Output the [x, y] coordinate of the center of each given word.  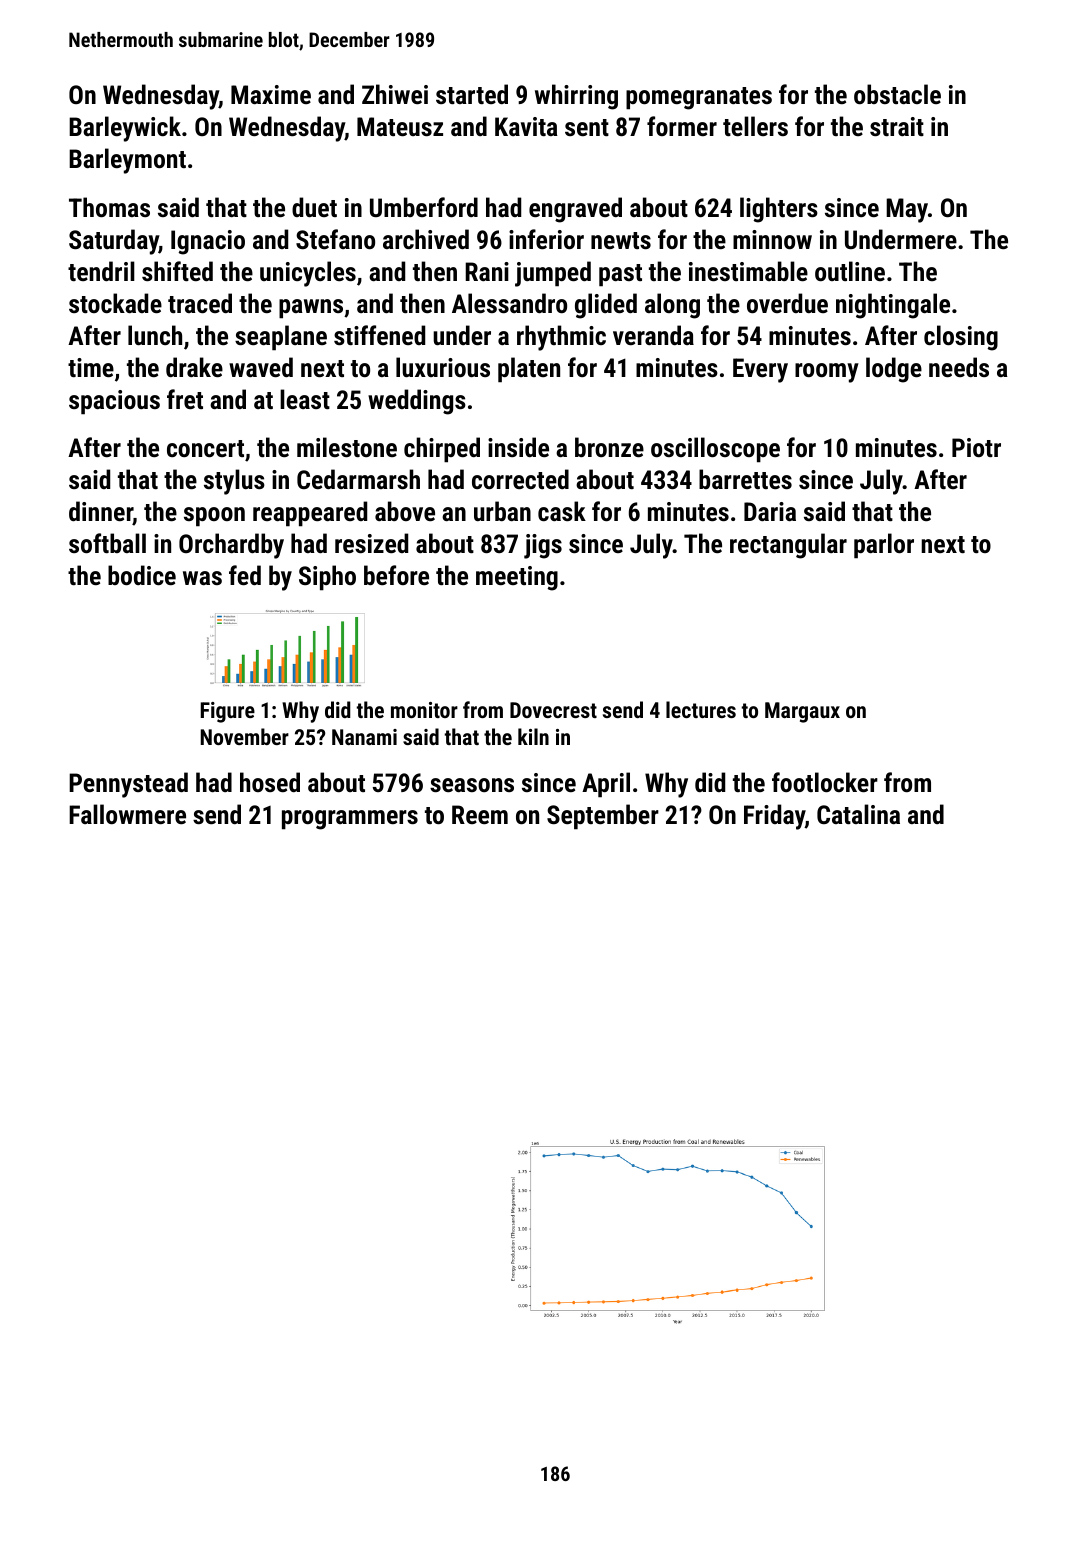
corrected [520, 479]
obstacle [897, 94]
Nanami [364, 737]
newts [621, 240]
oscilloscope [715, 450]
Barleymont [127, 161]
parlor [884, 546]
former [682, 126]
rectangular [788, 546]
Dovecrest [553, 710]
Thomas [109, 207]
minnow [772, 239]
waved [261, 367]
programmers [350, 820]
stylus [234, 482]
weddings [417, 402]
